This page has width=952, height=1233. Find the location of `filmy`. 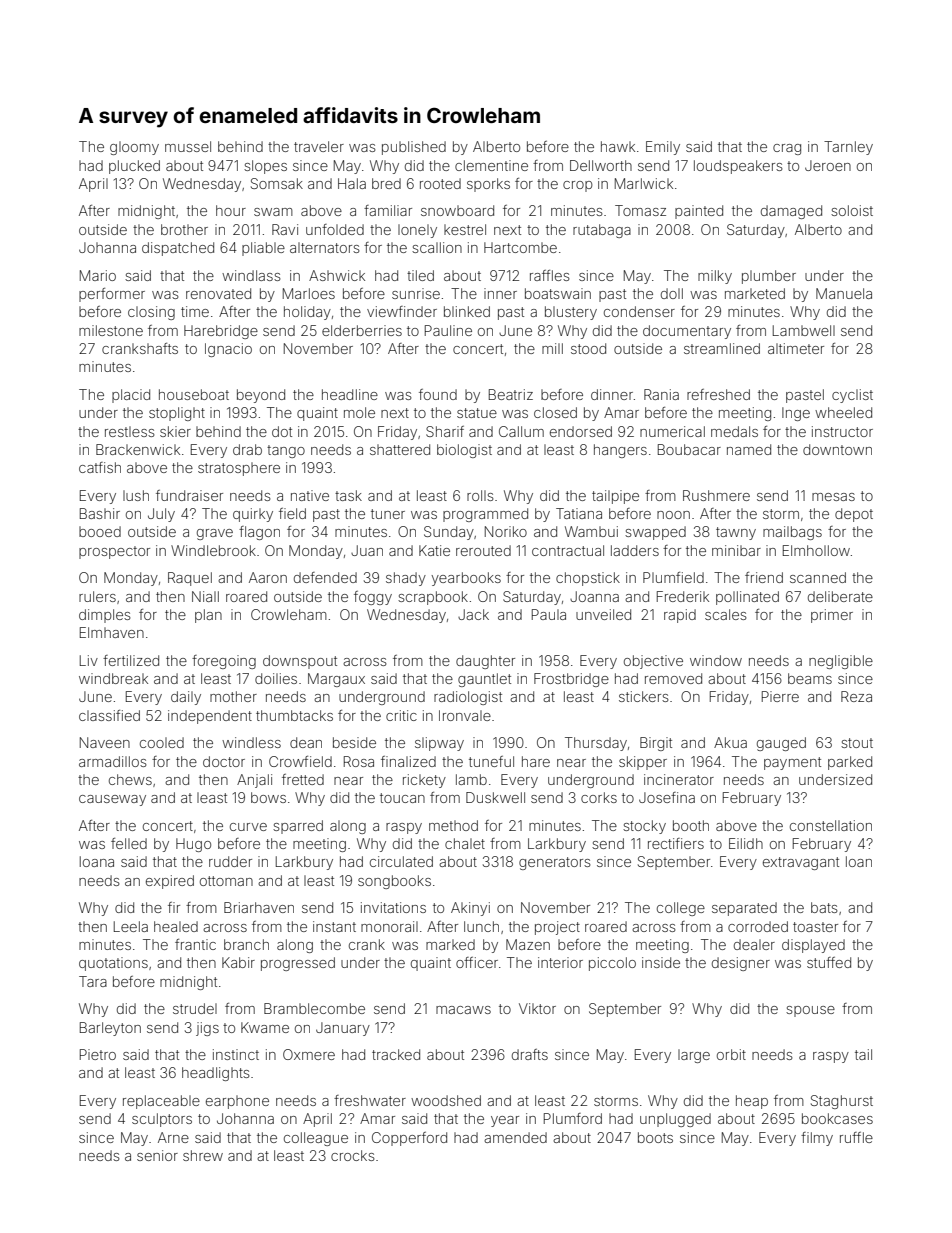

filmy is located at coordinates (817, 1139).
